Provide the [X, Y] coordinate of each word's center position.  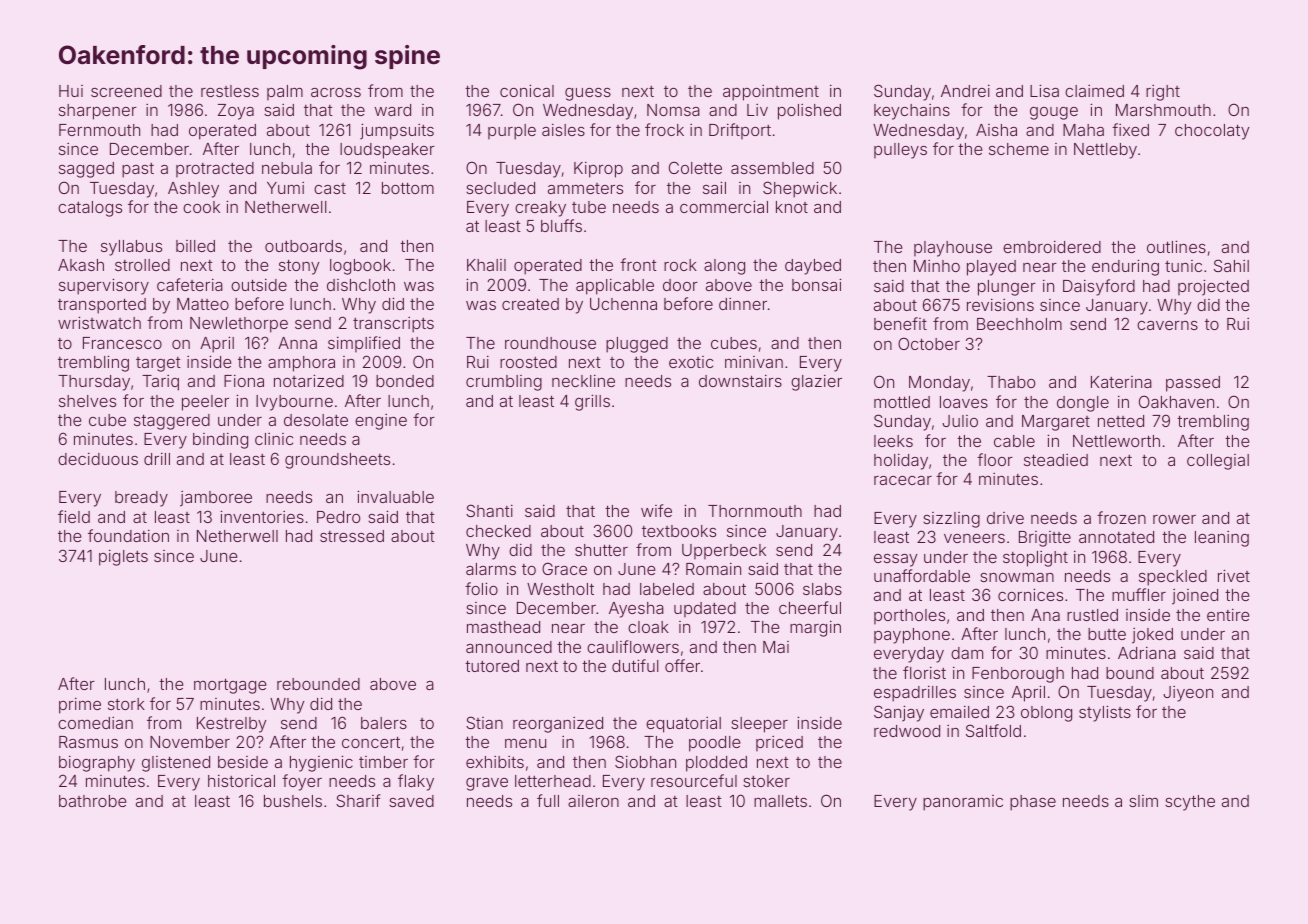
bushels [293, 801]
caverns [1167, 325]
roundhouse [550, 343]
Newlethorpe [239, 325]
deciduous [98, 458]
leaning [1222, 539]
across [336, 92]
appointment [771, 93]
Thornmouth [755, 511]
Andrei [965, 90]
